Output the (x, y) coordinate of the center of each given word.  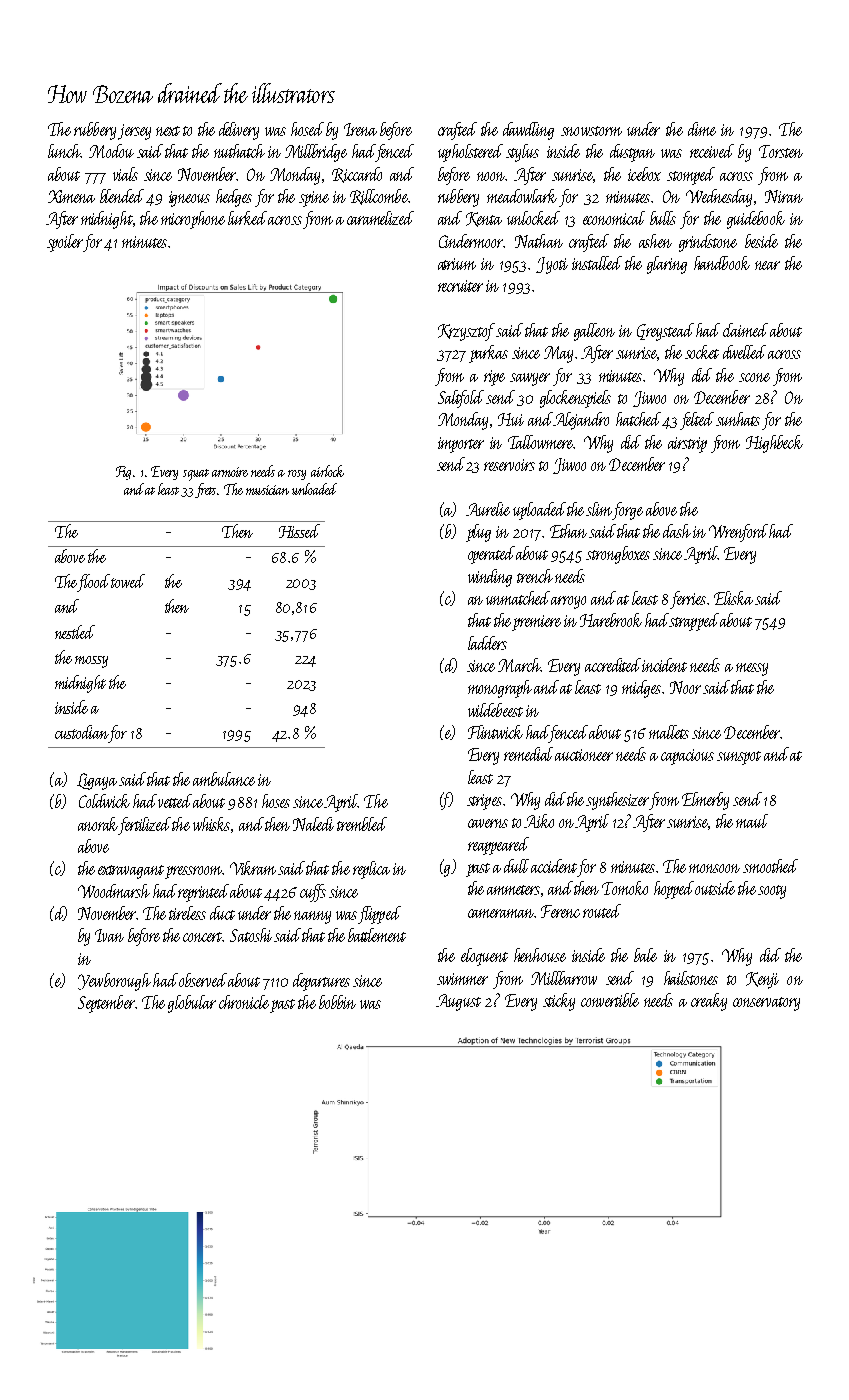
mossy (91, 662)
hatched (638, 419)
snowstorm (591, 131)
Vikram (253, 868)
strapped (694, 622)
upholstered (470, 153)
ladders (487, 643)
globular (192, 1004)
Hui (511, 419)
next (168, 131)
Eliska (733, 598)
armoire (230, 472)
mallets (669, 732)
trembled (362, 824)
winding (490, 578)
